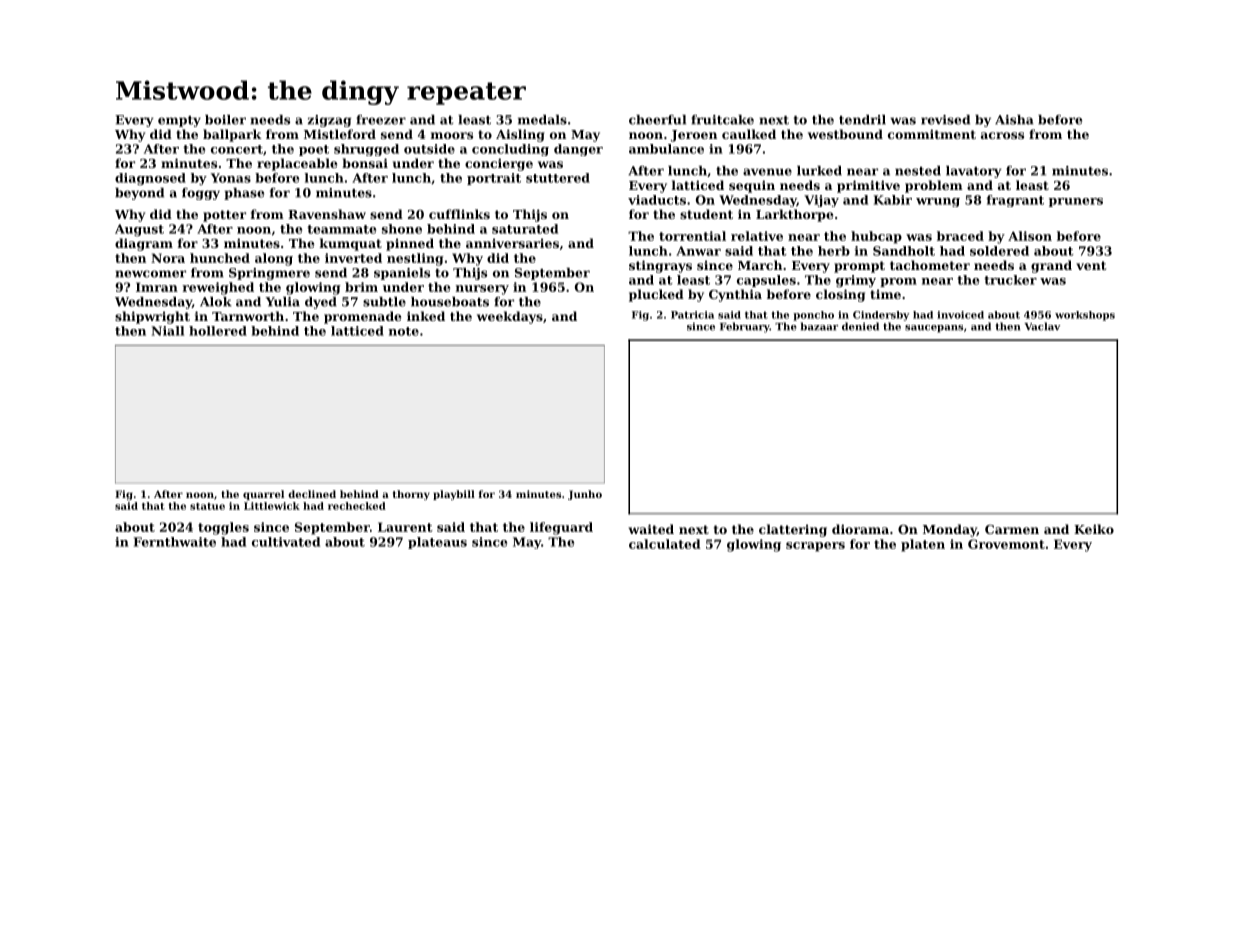 Image resolution: width=1233 pixels, height=952 pixels. I want to click on Keiko, so click(1094, 529).
